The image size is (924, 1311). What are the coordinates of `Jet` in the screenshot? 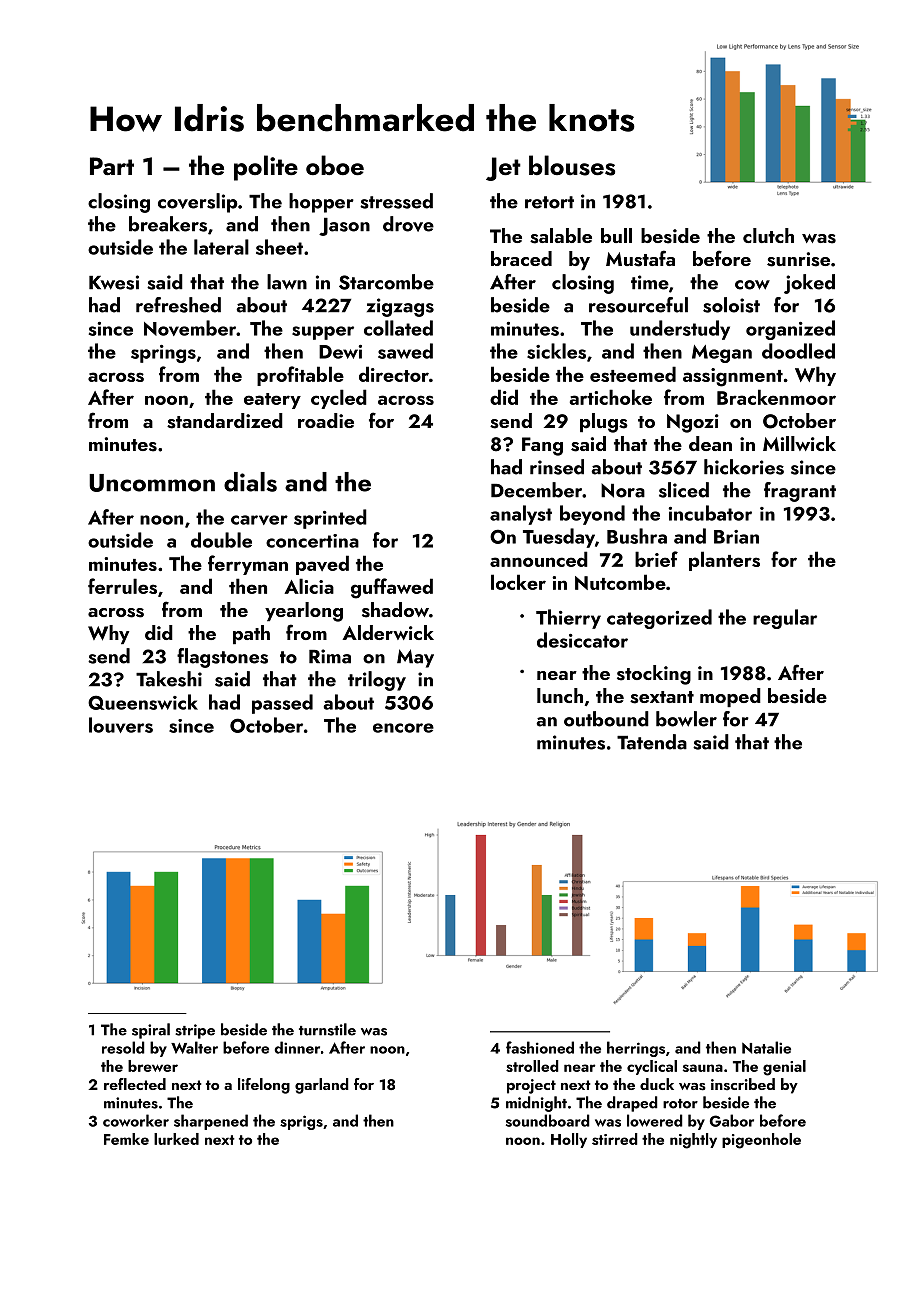 It's located at (503, 169).
